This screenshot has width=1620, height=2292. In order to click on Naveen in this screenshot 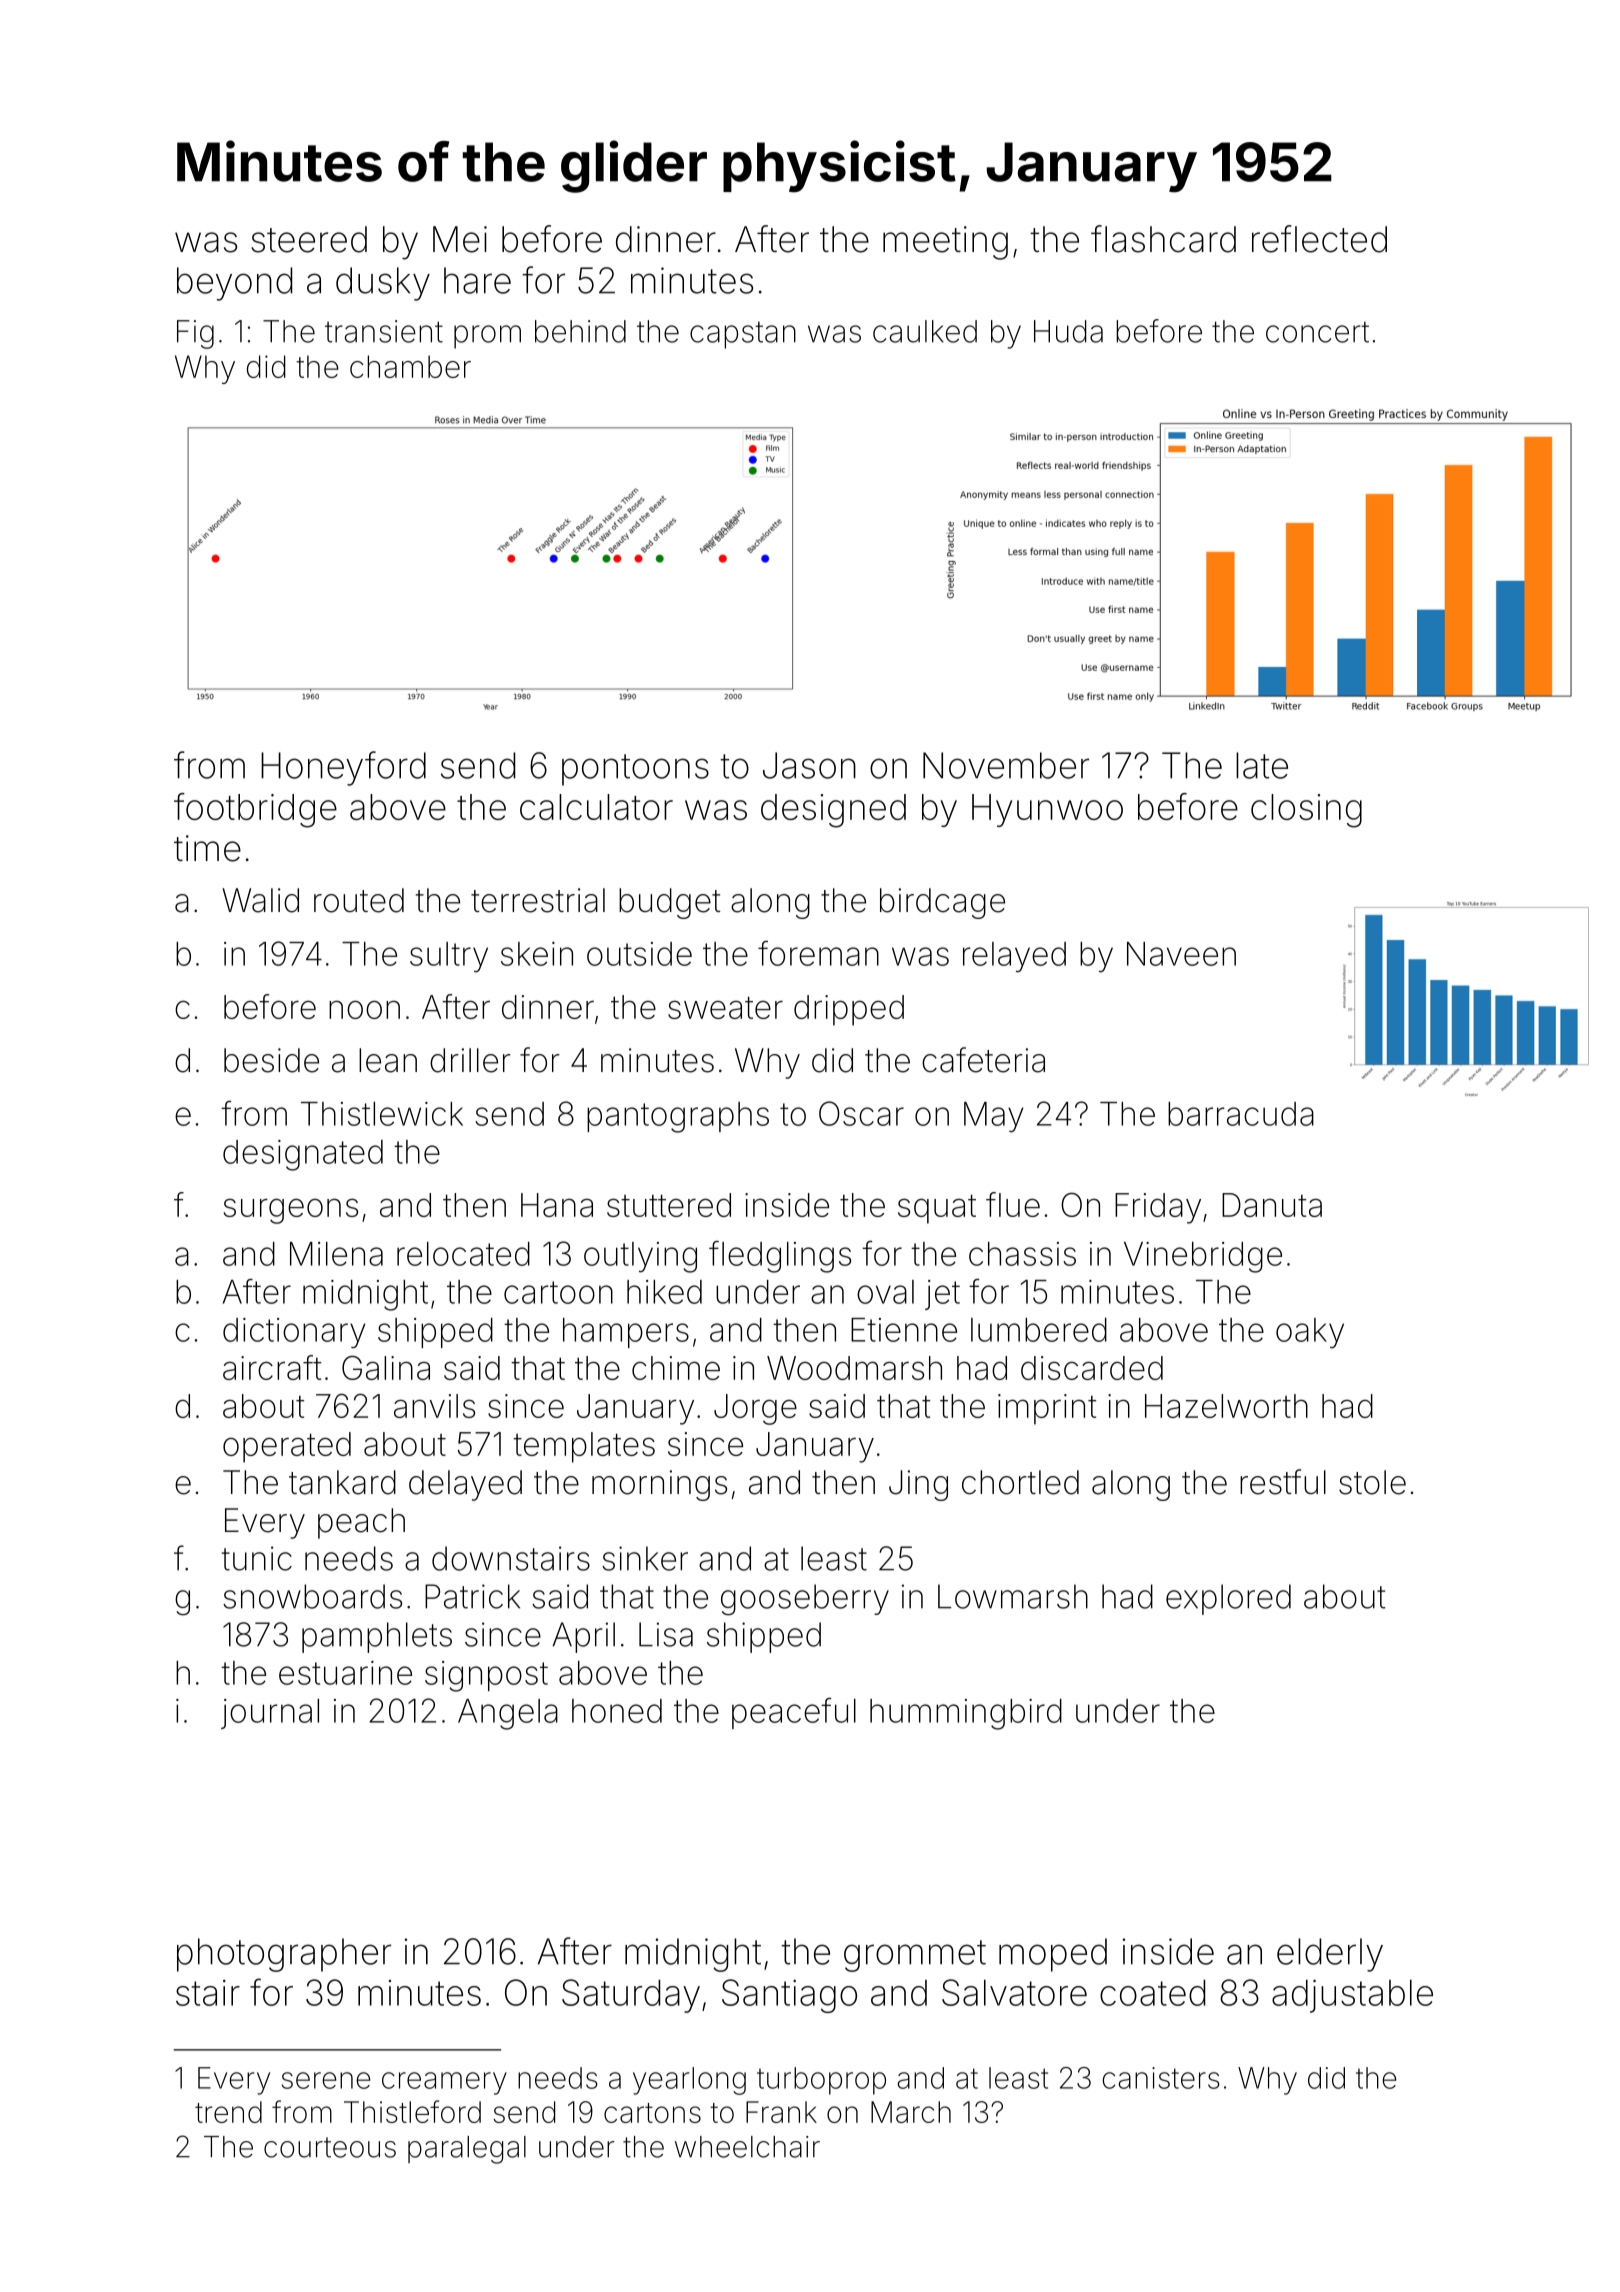, I will do `click(1181, 954)`.
